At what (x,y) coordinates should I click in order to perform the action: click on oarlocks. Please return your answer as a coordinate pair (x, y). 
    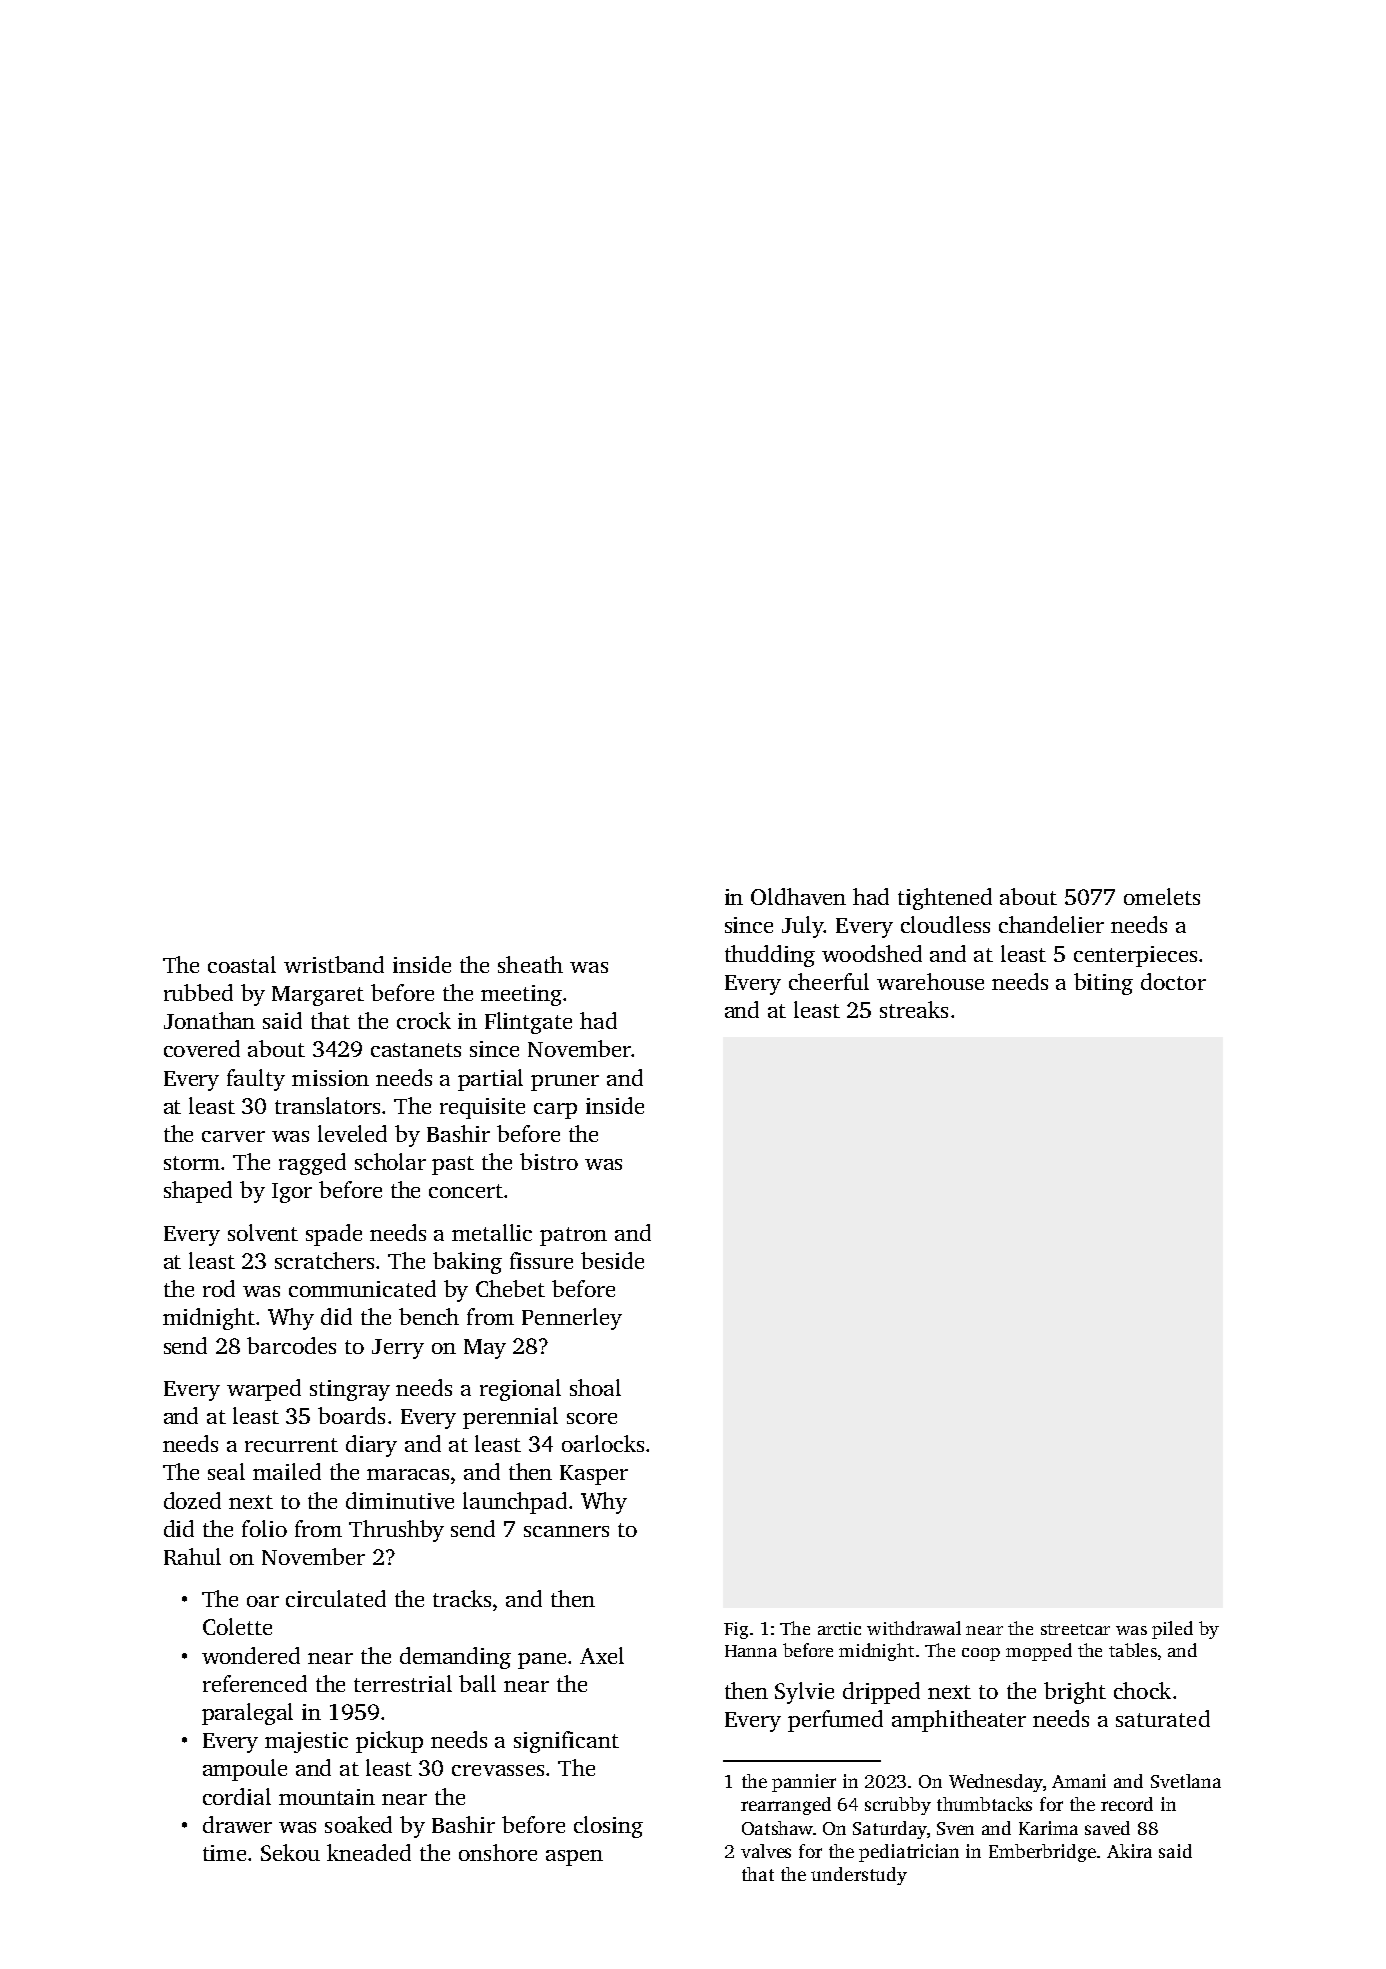
    Looking at the image, I should click on (603, 1443).
